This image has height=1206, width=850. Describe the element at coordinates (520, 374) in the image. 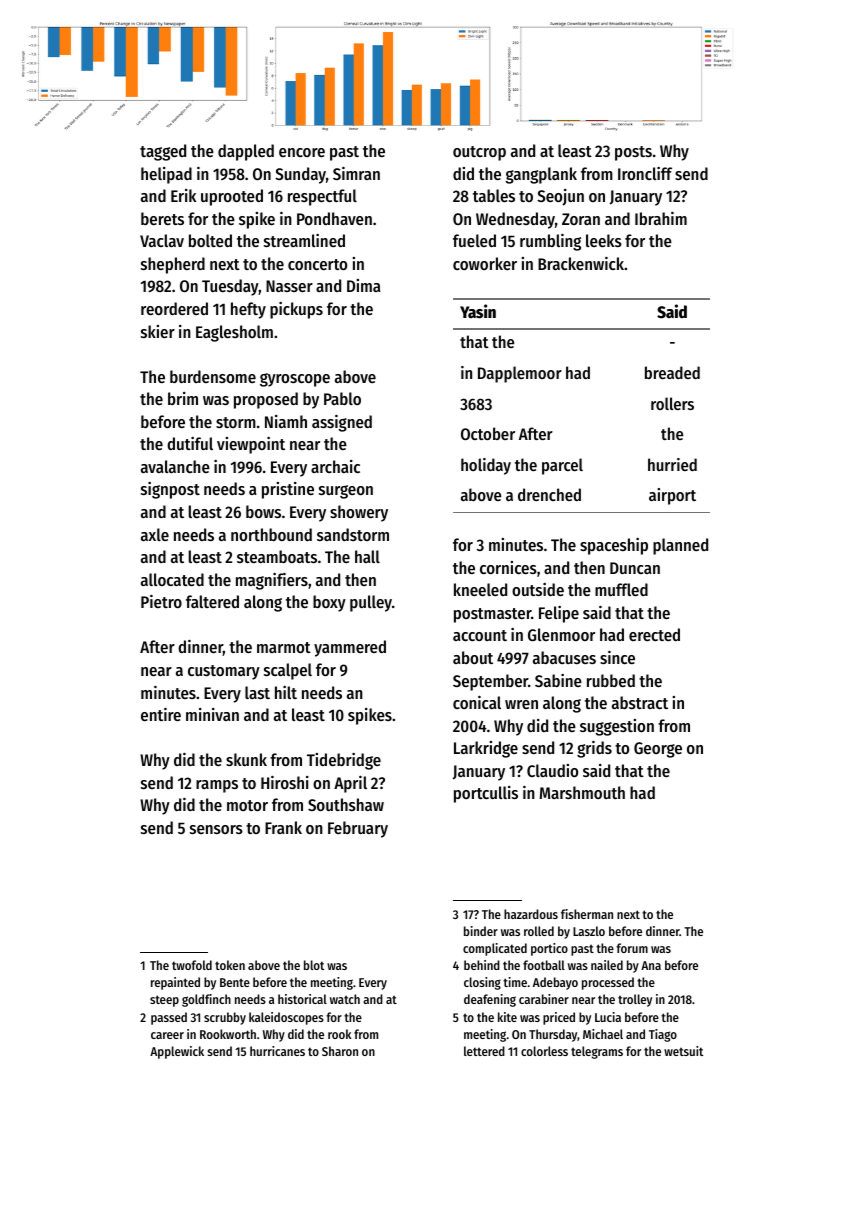

I see `Dapplemoor` at that location.
